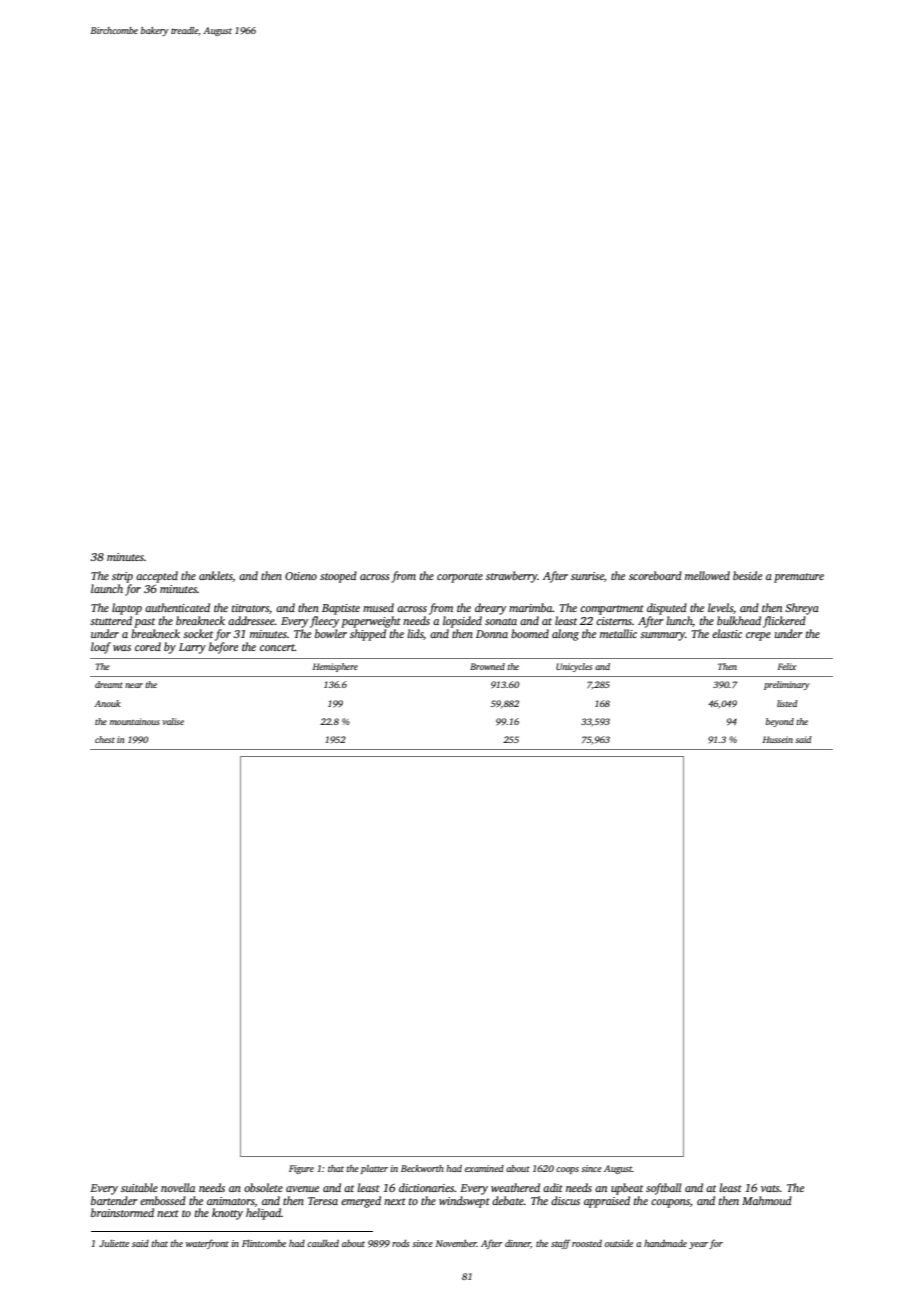 The image size is (924, 1314). I want to click on Figure, so click(301, 1169).
